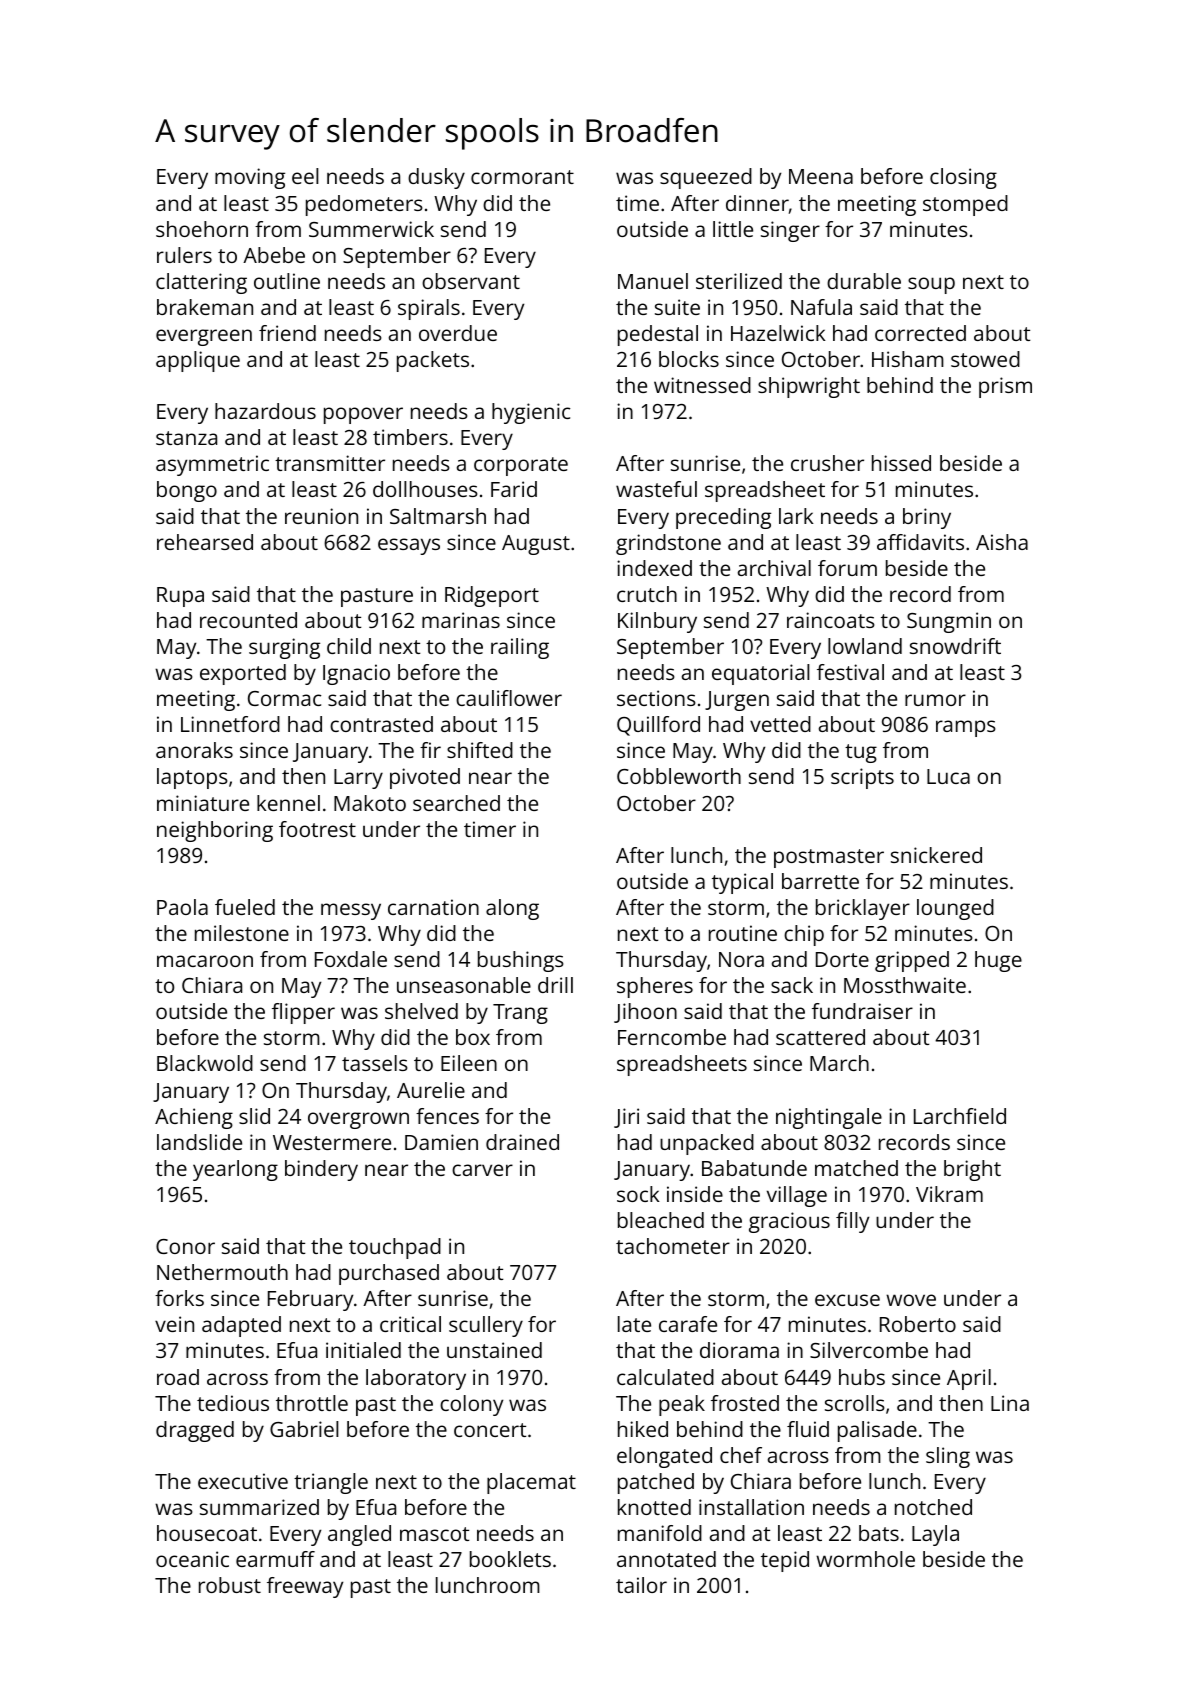 The width and height of the screenshot is (1193, 1687). Describe the element at coordinates (531, 1483) in the screenshot. I see `placemat` at that location.
